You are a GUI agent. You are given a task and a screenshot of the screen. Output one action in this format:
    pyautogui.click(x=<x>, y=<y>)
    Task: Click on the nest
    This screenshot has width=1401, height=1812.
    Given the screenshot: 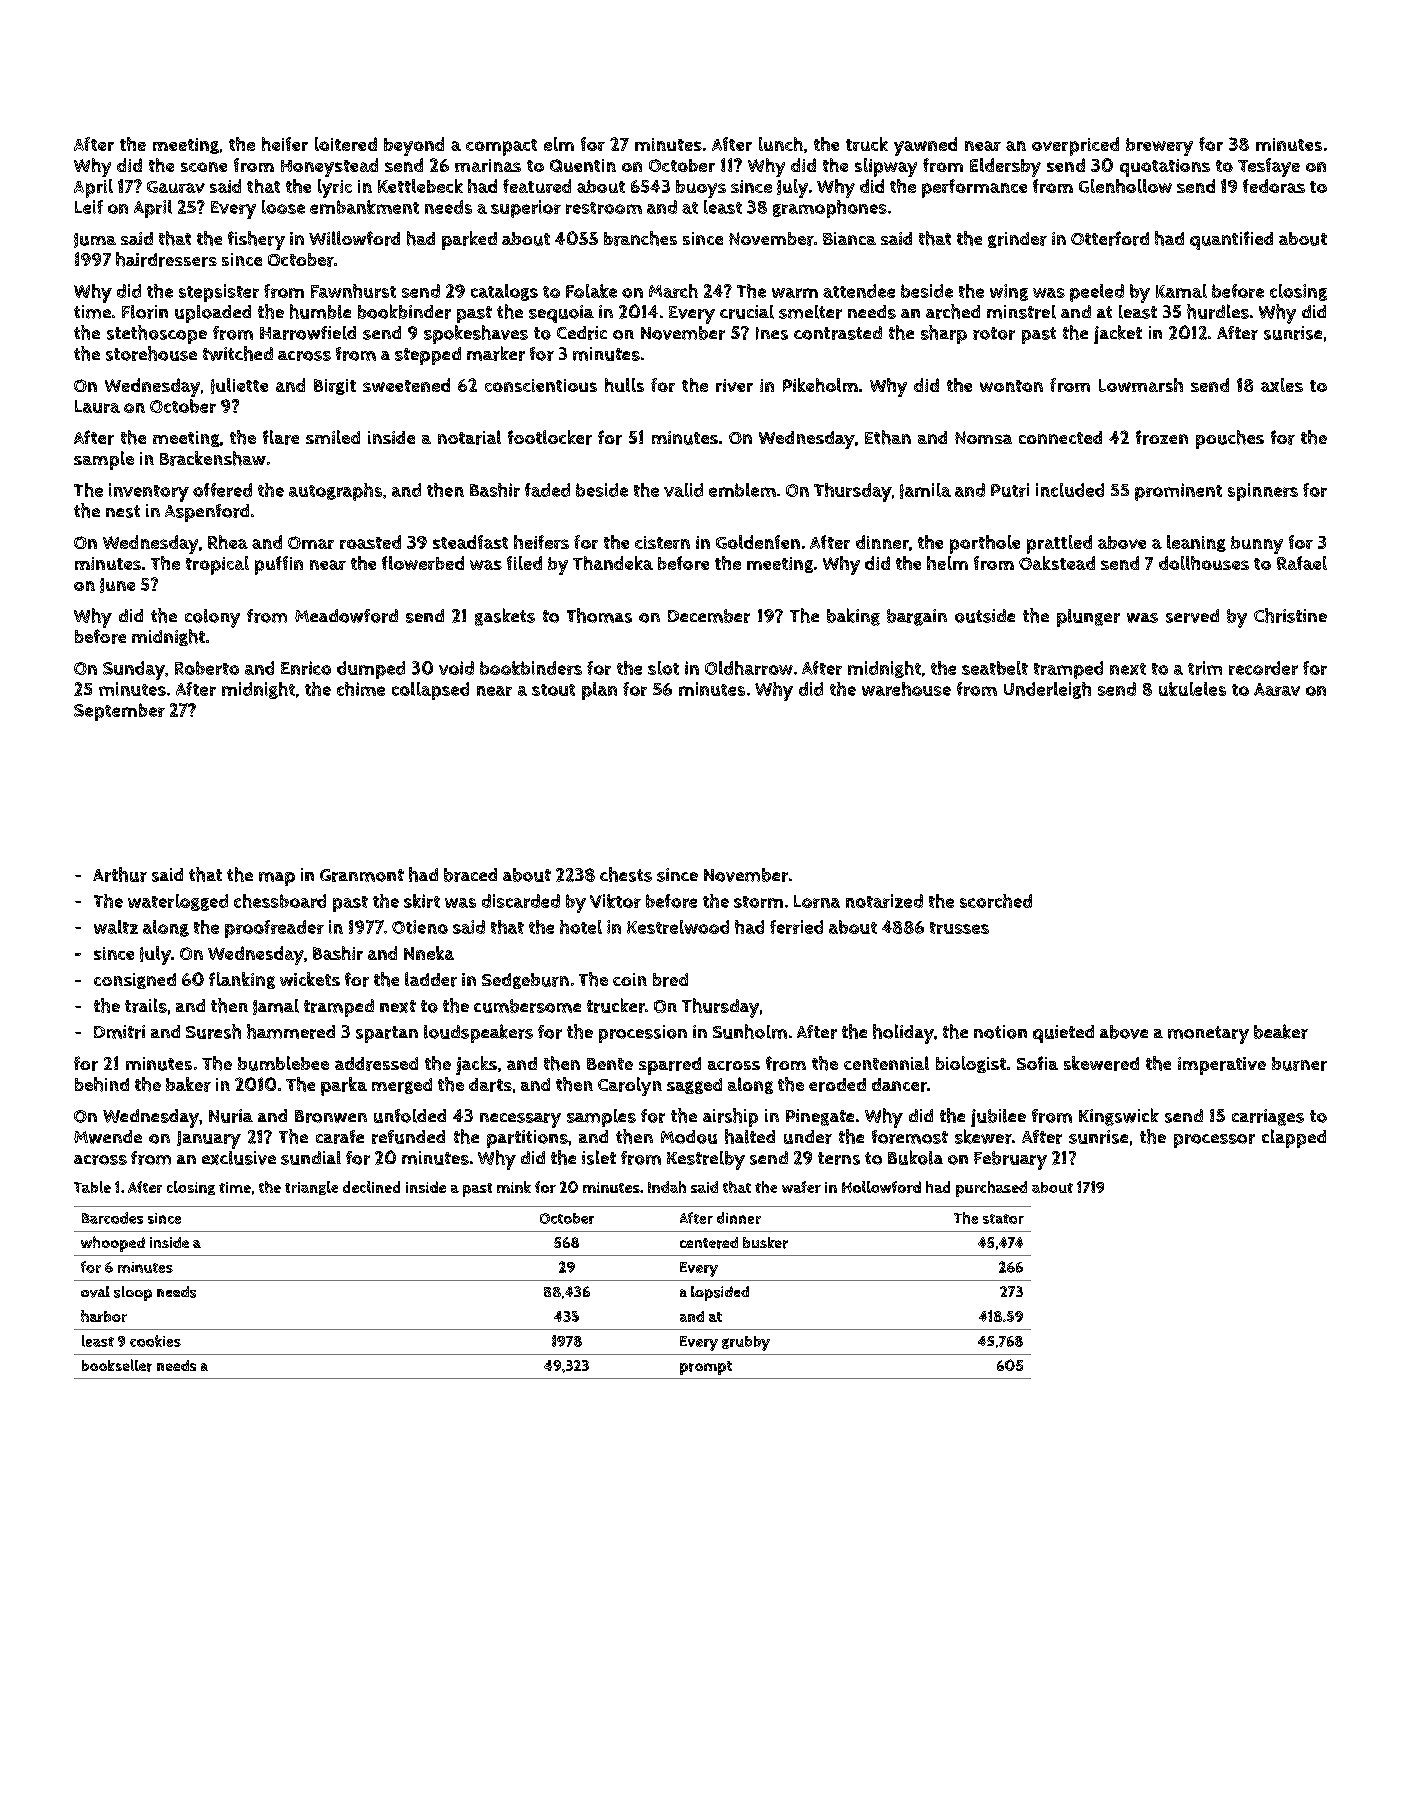 What is the action you would take?
    pyautogui.click(x=123, y=511)
